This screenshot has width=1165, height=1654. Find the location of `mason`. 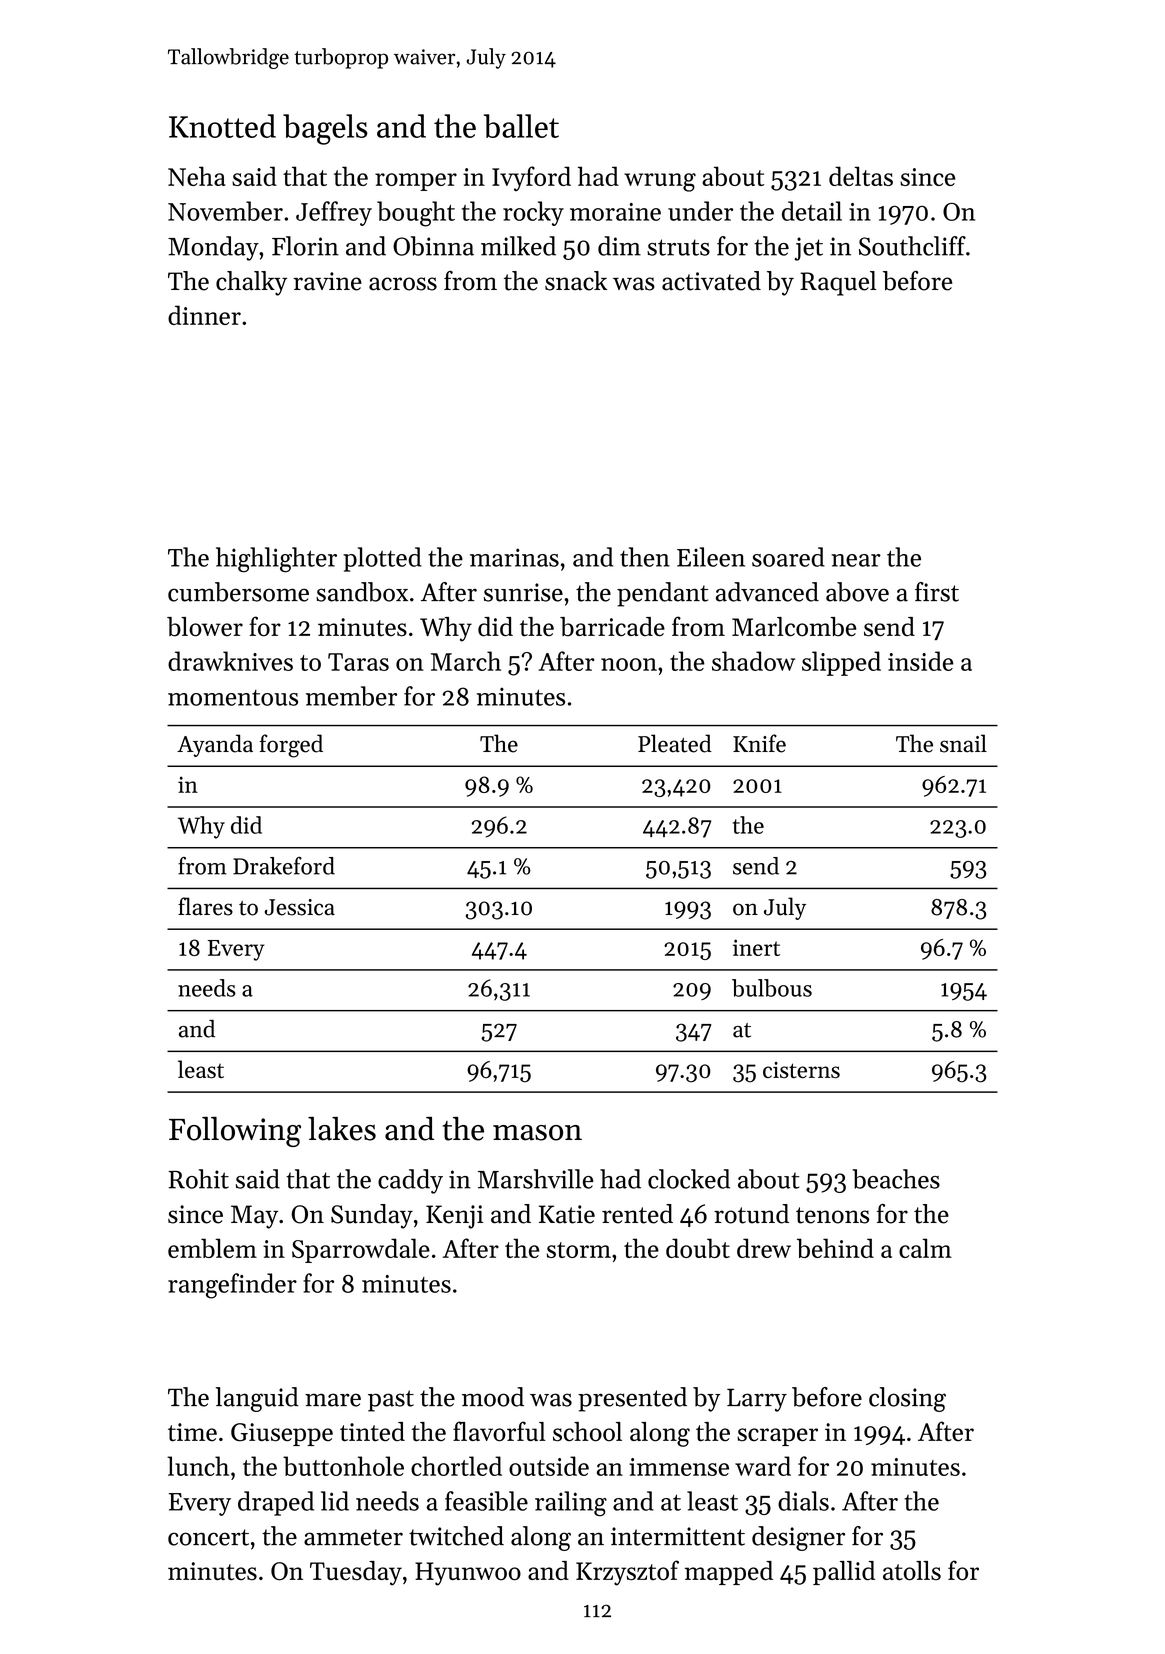

mason is located at coordinates (537, 1133).
